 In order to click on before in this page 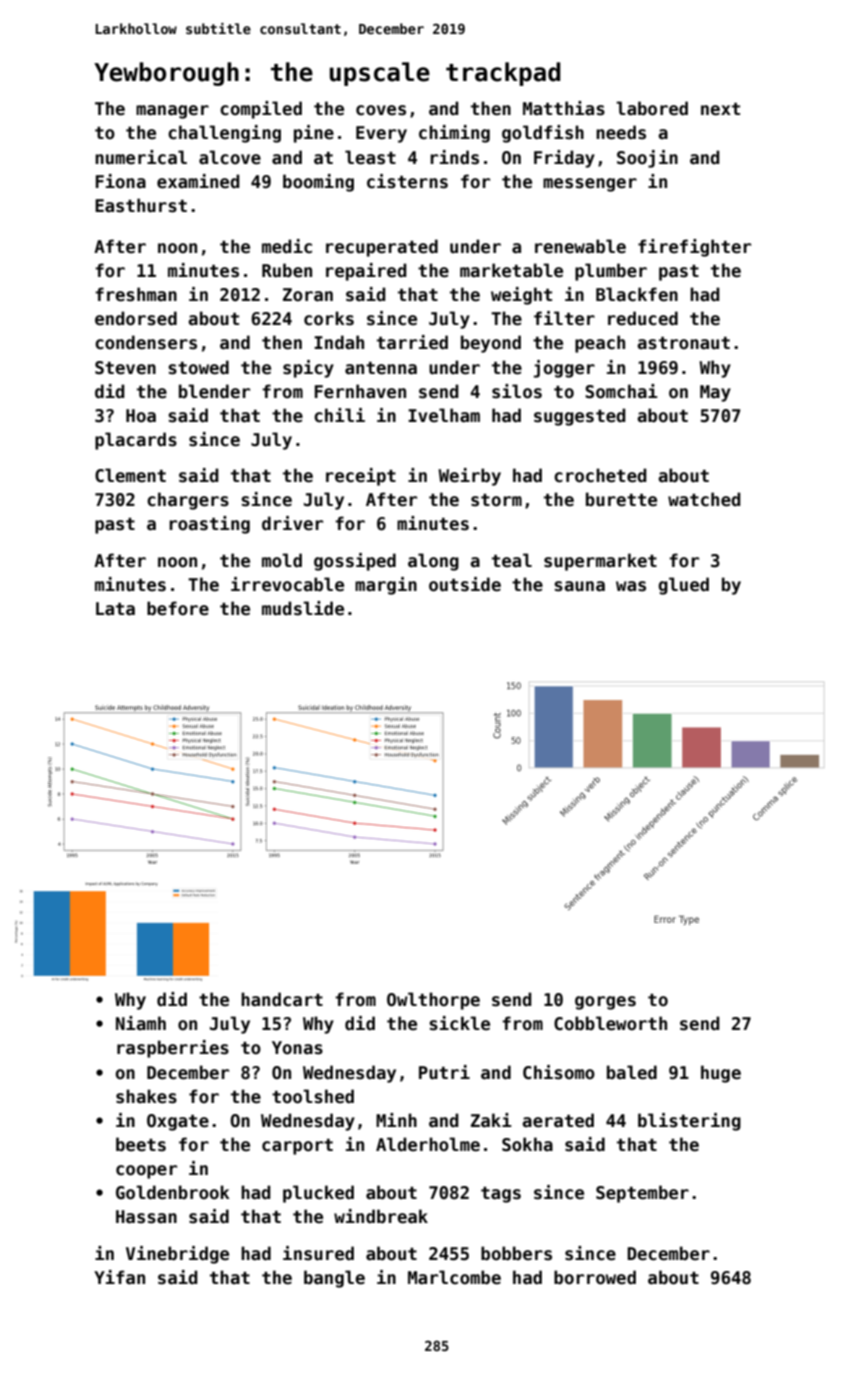, I will do `click(178, 608)`.
